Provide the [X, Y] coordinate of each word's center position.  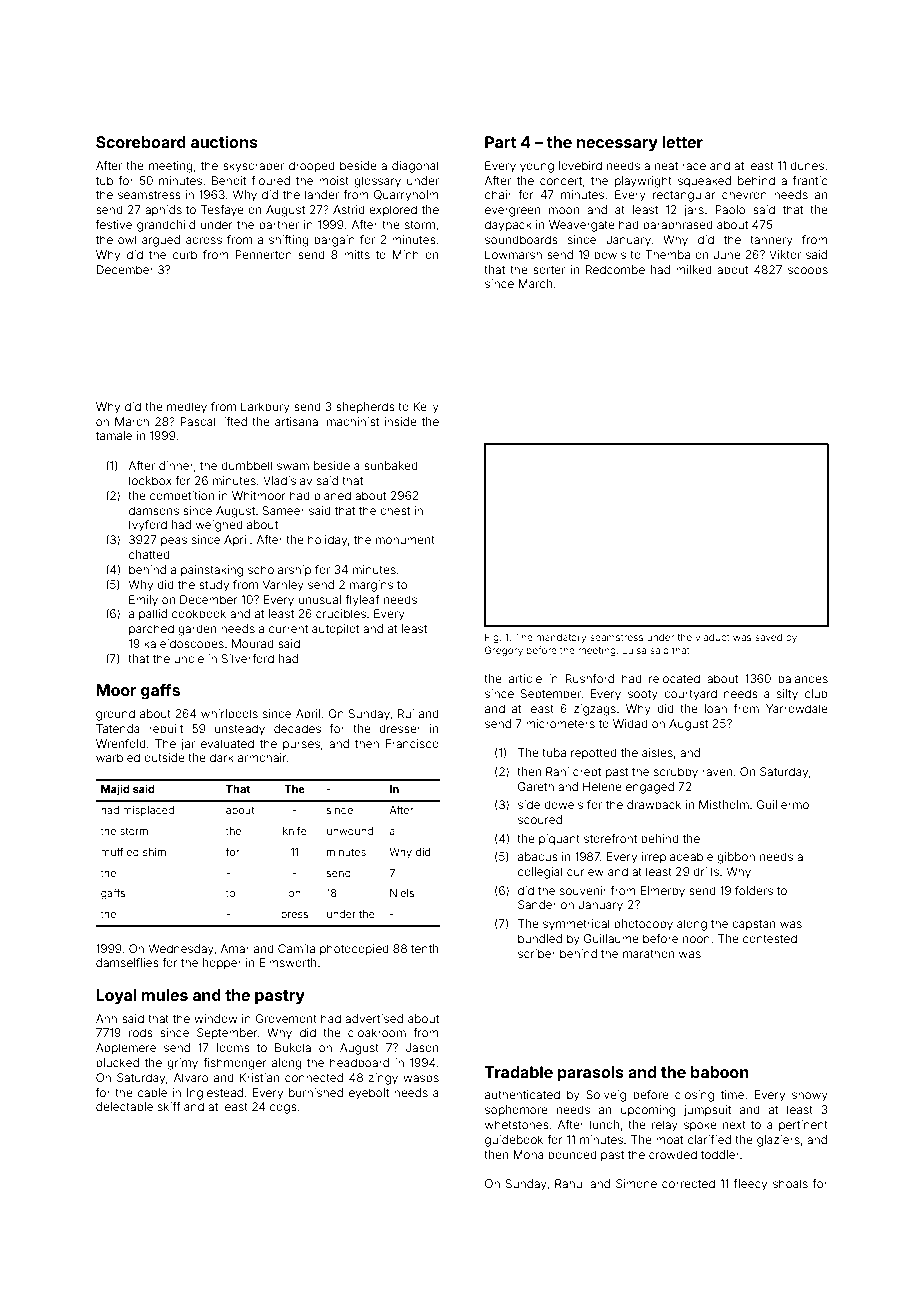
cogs [283, 1109]
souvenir [583, 890]
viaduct [712, 637]
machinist [353, 421]
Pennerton [263, 254]
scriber [537, 953]
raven [717, 772]
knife [295, 830]
